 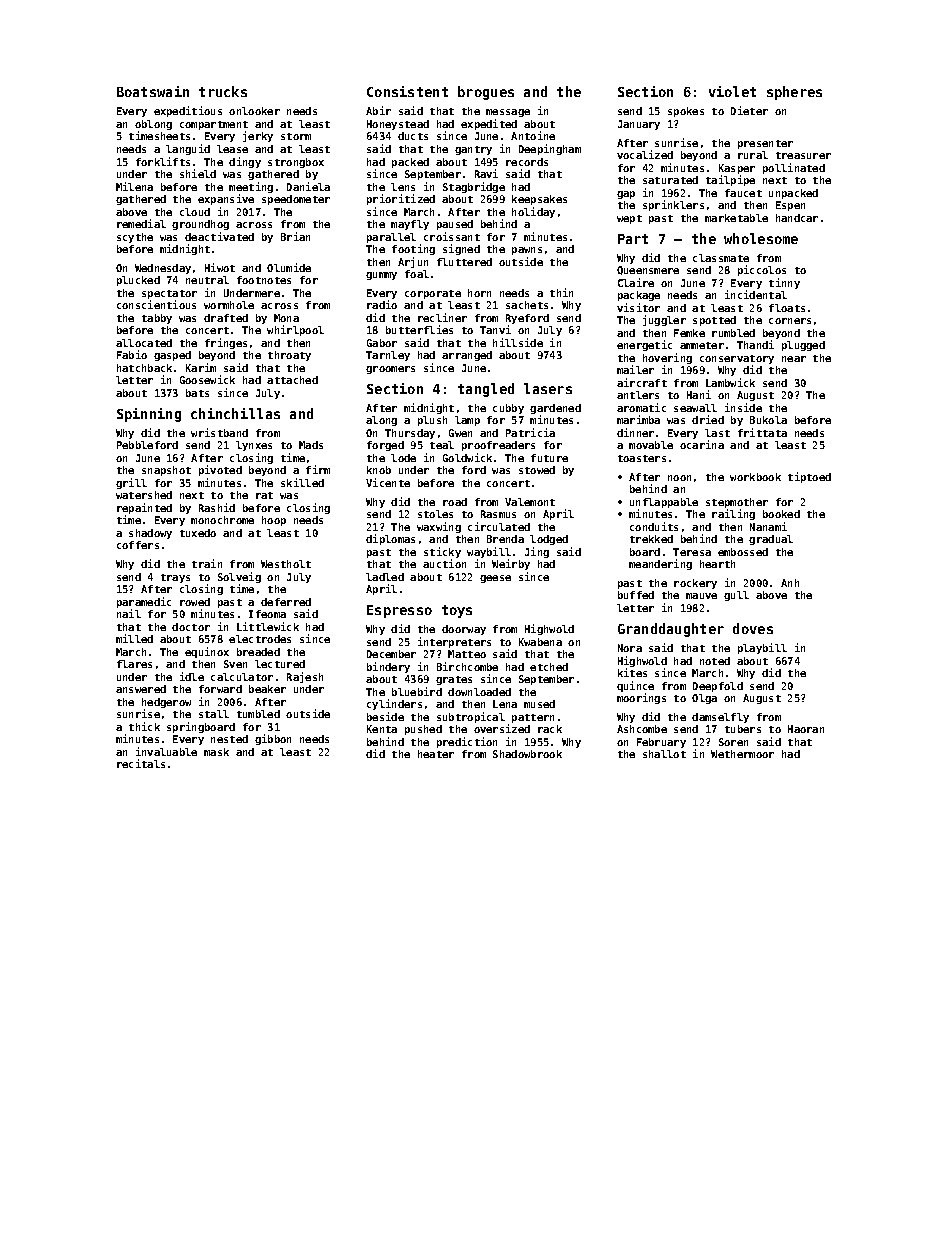 What do you see at coordinates (141, 763) in the screenshot?
I see `recitals` at bounding box center [141, 763].
